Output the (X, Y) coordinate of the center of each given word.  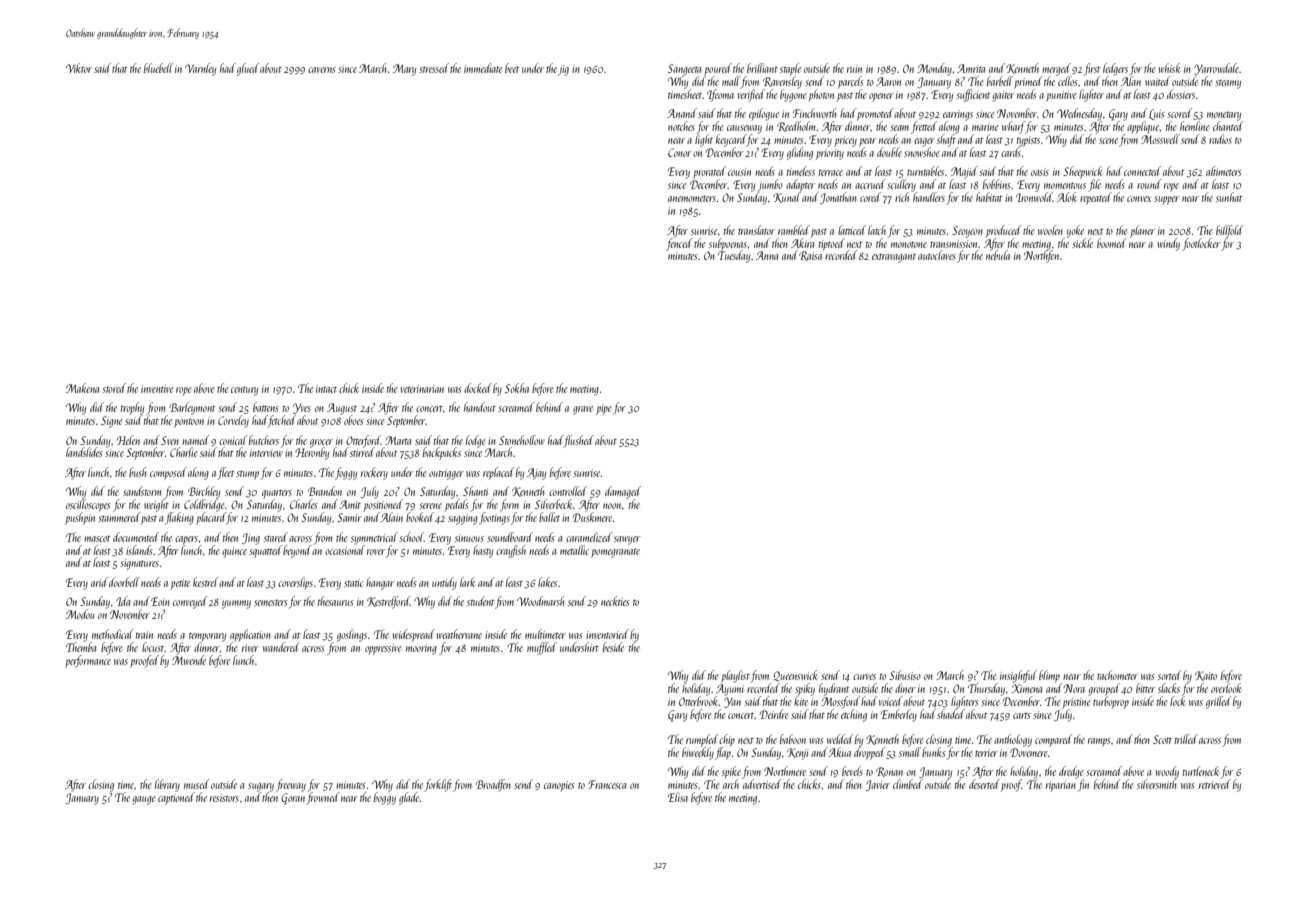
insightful (1018, 676)
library (167, 785)
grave (583, 410)
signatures (139, 564)
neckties (615, 601)
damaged (623, 492)
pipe (603, 409)
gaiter (1003, 96)
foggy (346, 473)
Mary (404, 70)
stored (114, 388)
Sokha (517, 388)
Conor (679, 152)
